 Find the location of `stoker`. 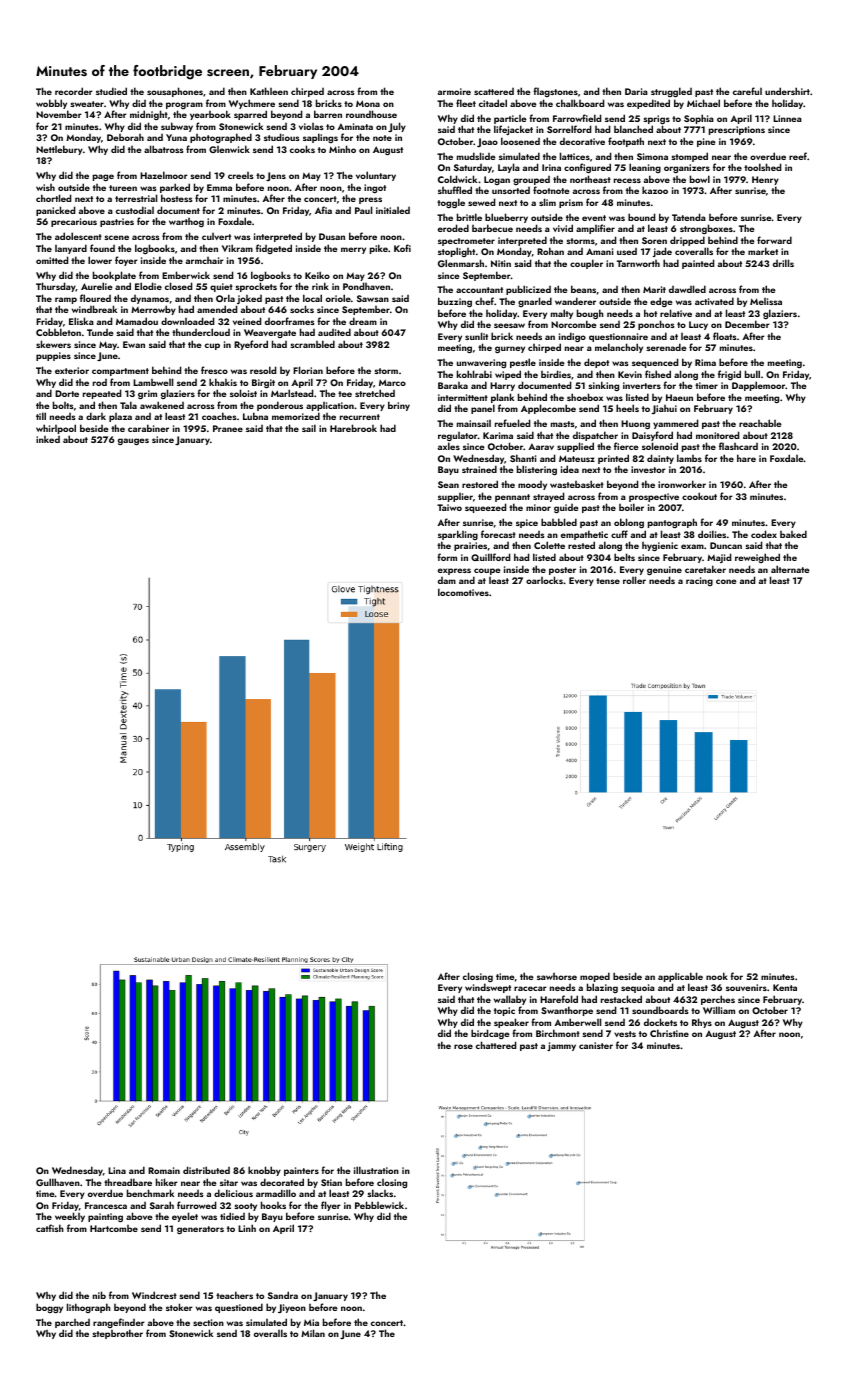

stoker is located at coordinates (179, 1307).
